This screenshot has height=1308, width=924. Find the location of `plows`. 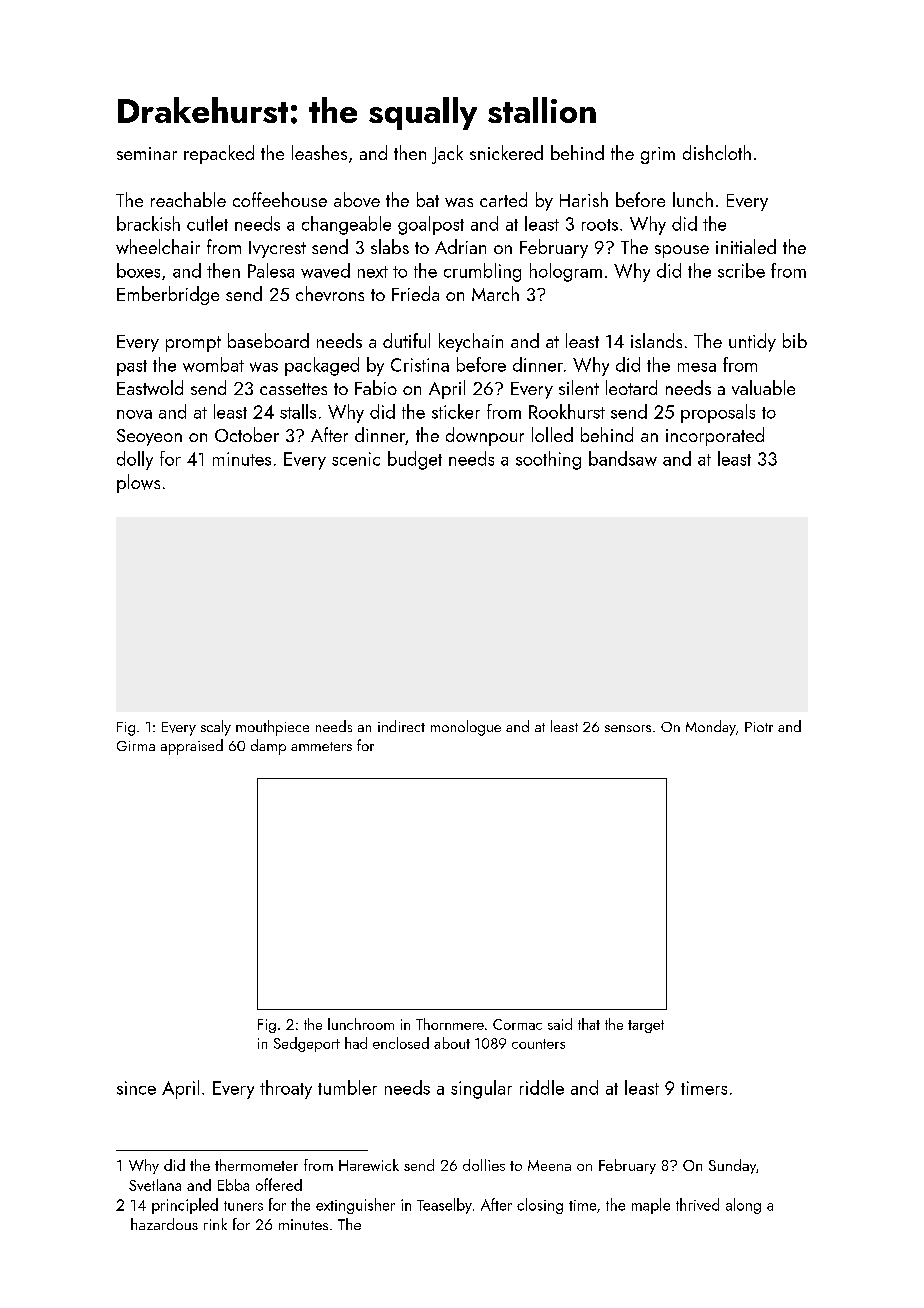

plows is located at coordinates (138, 483).
